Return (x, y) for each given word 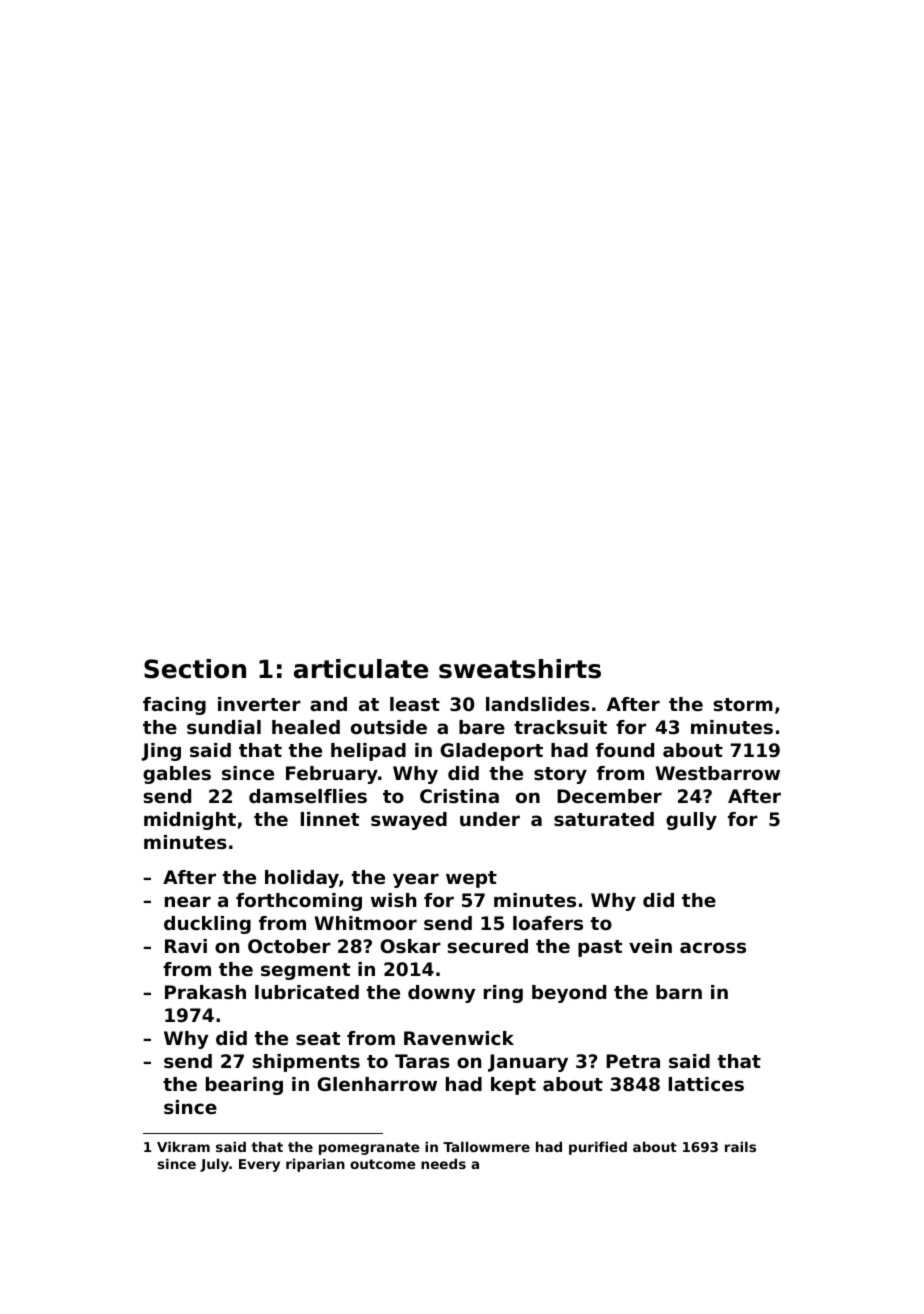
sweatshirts (520, 669)
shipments (306, 1063)
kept (513, 1086)
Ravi (186, 946)
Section (195, 669)
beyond (569, 994)
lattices (706, 1084)
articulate (361, 669)
